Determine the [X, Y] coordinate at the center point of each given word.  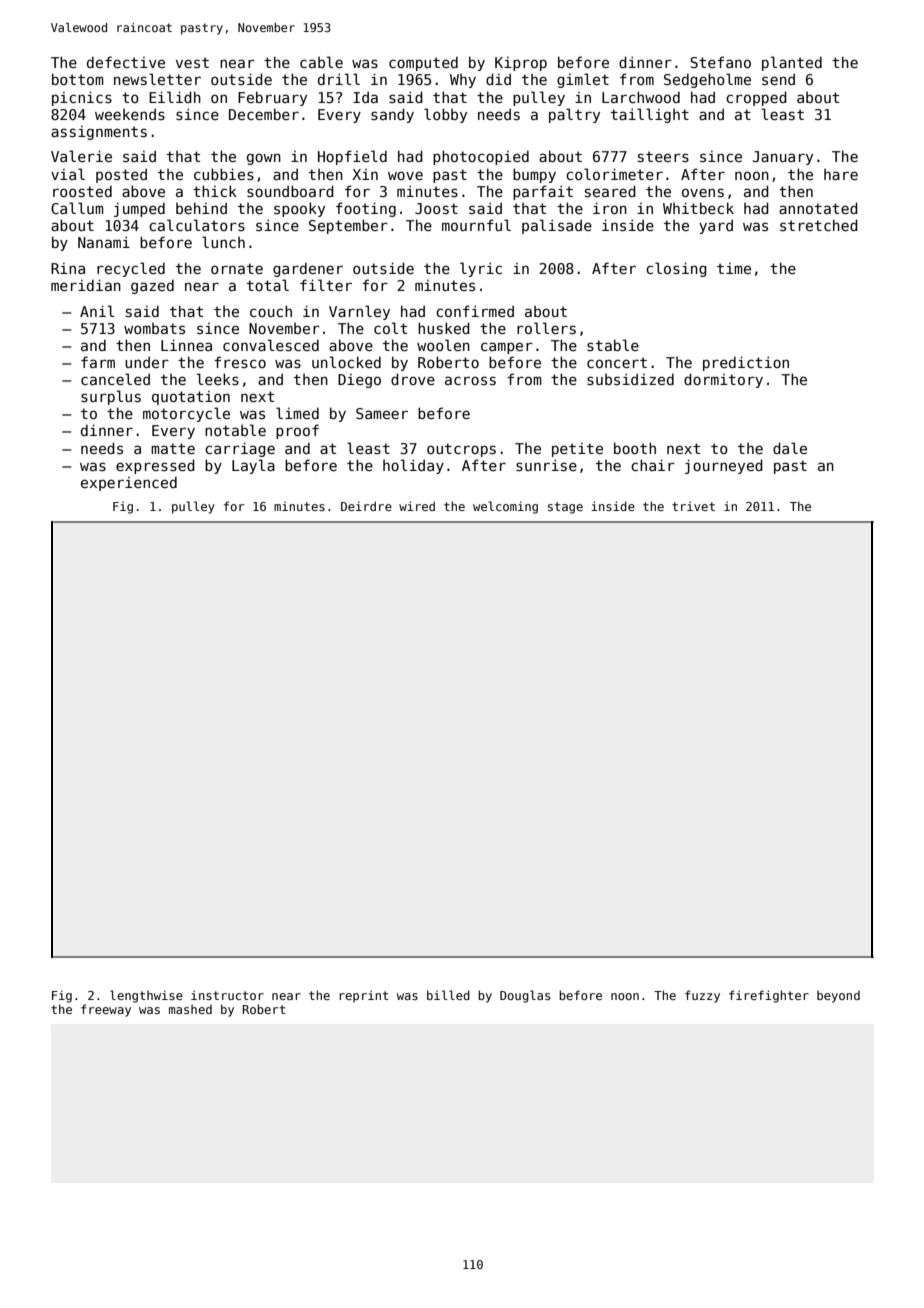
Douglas [525, 996]
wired [417, 506]
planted [792, 63]
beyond [838, 997]
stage [565, 508]
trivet [693, 506]
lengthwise [146, 996]
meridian [86, 285]
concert [617, 362]
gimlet [583, 80]
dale [790, 448]
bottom [78, 79]
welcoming [505, 507]
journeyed [724, 466]
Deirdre [366, 506]
